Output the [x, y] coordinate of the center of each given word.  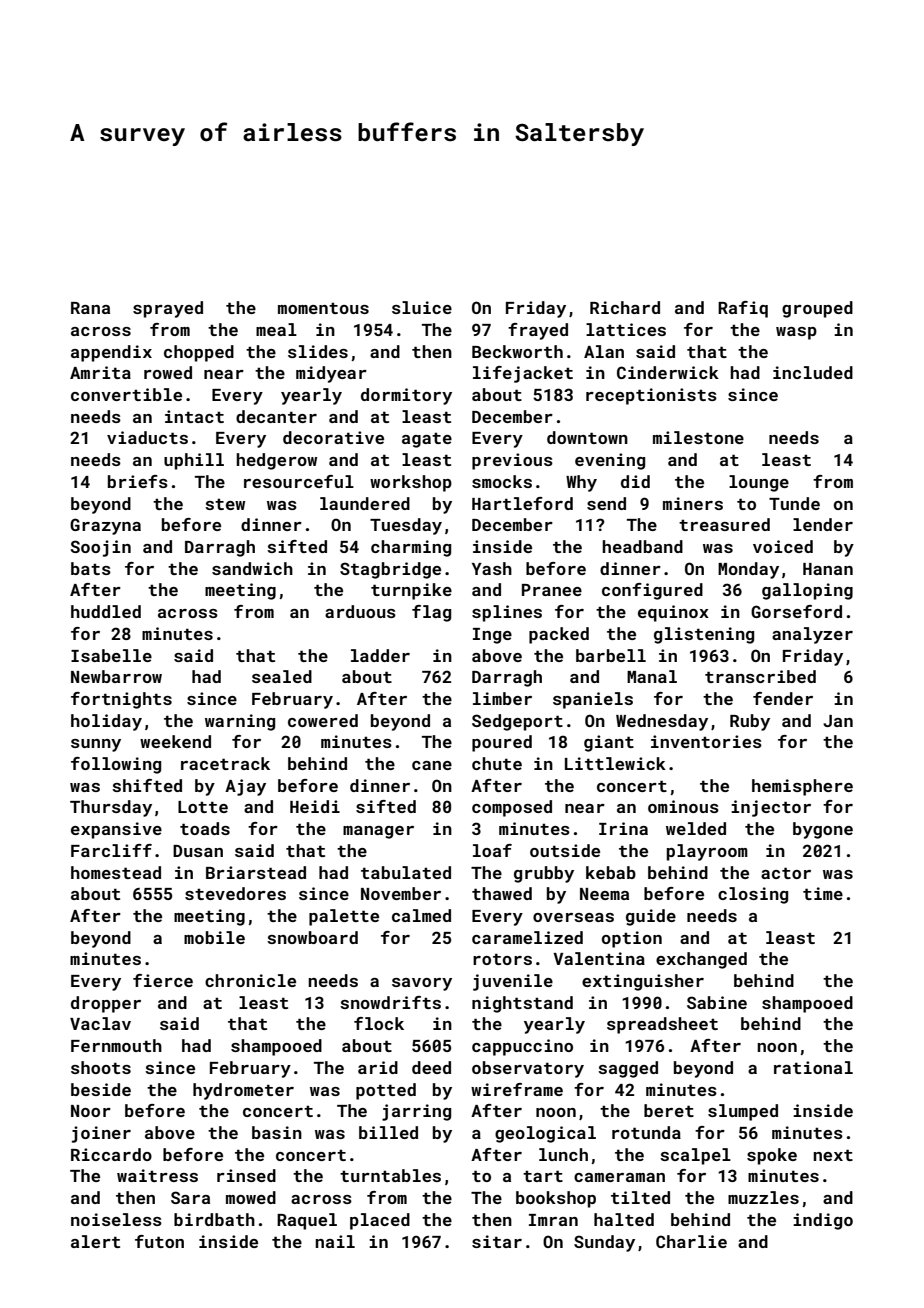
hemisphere [802, 787]
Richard [625, 307]
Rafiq [743, 309]
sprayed [168, 309]
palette [344, 917]
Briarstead [256, 872]
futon [159, 1241]
